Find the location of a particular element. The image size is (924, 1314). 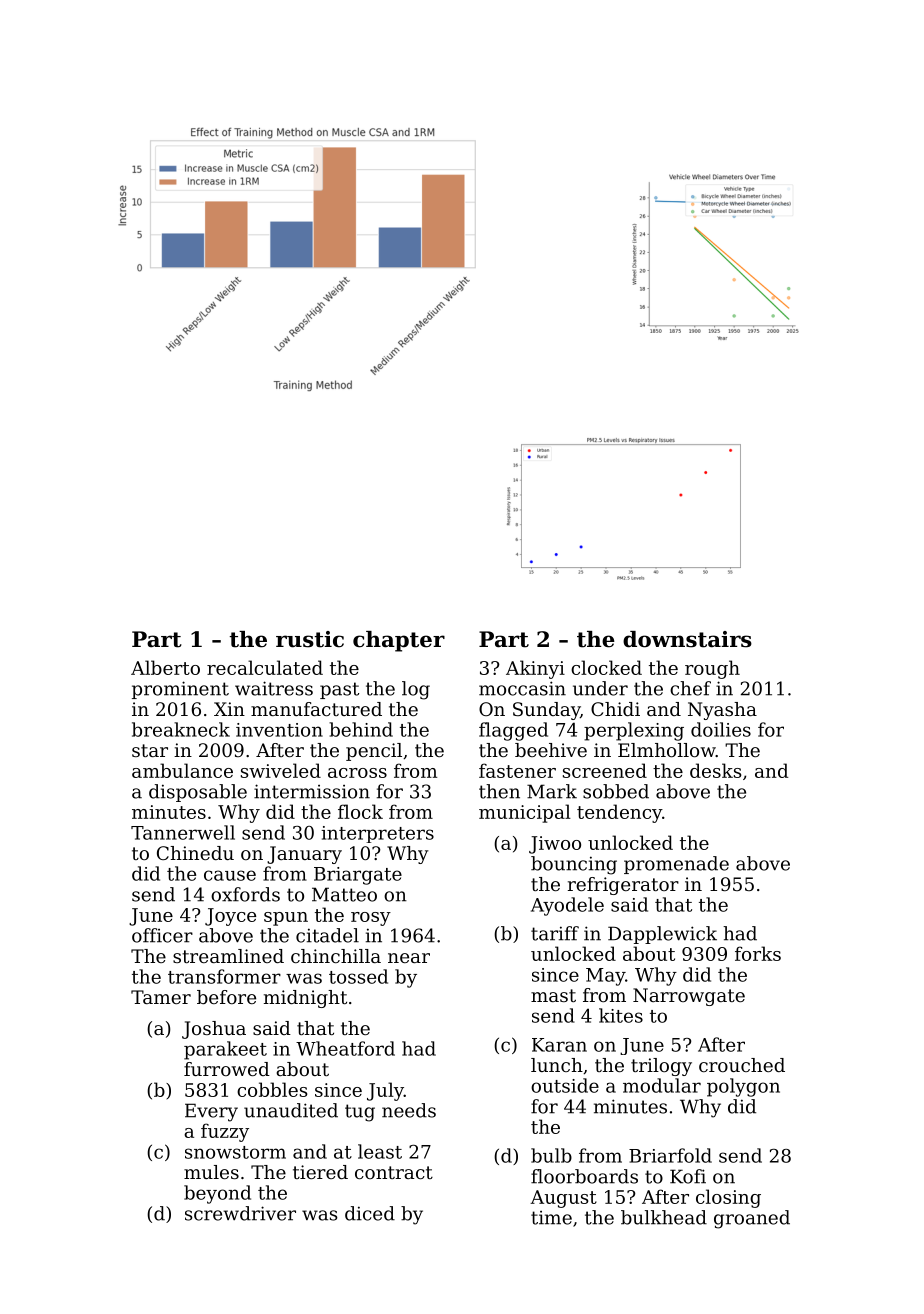

rustic is located at coordinates (310, 639).
